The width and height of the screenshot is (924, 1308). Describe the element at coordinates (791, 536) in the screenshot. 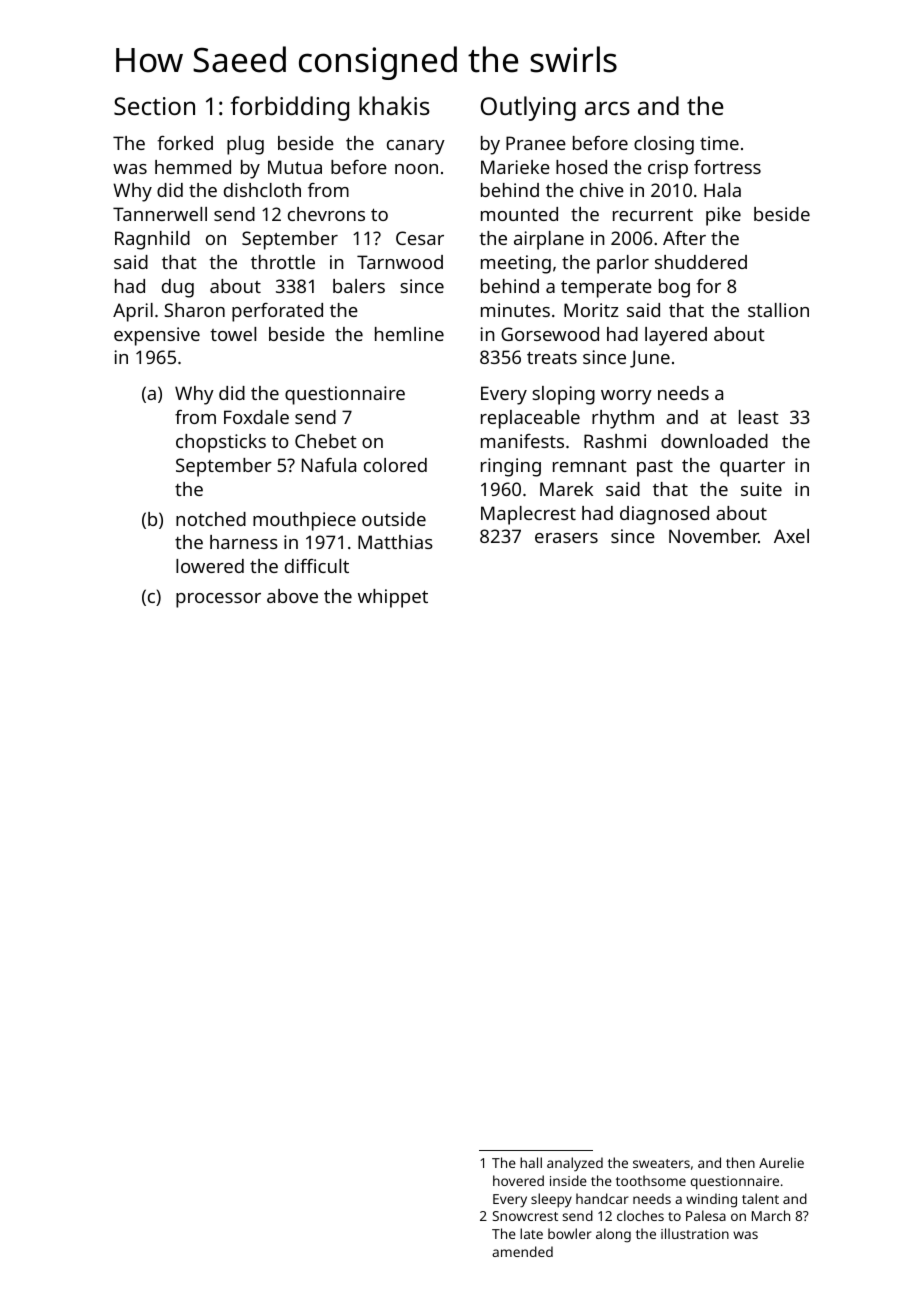

I see `Axel` at that location.
